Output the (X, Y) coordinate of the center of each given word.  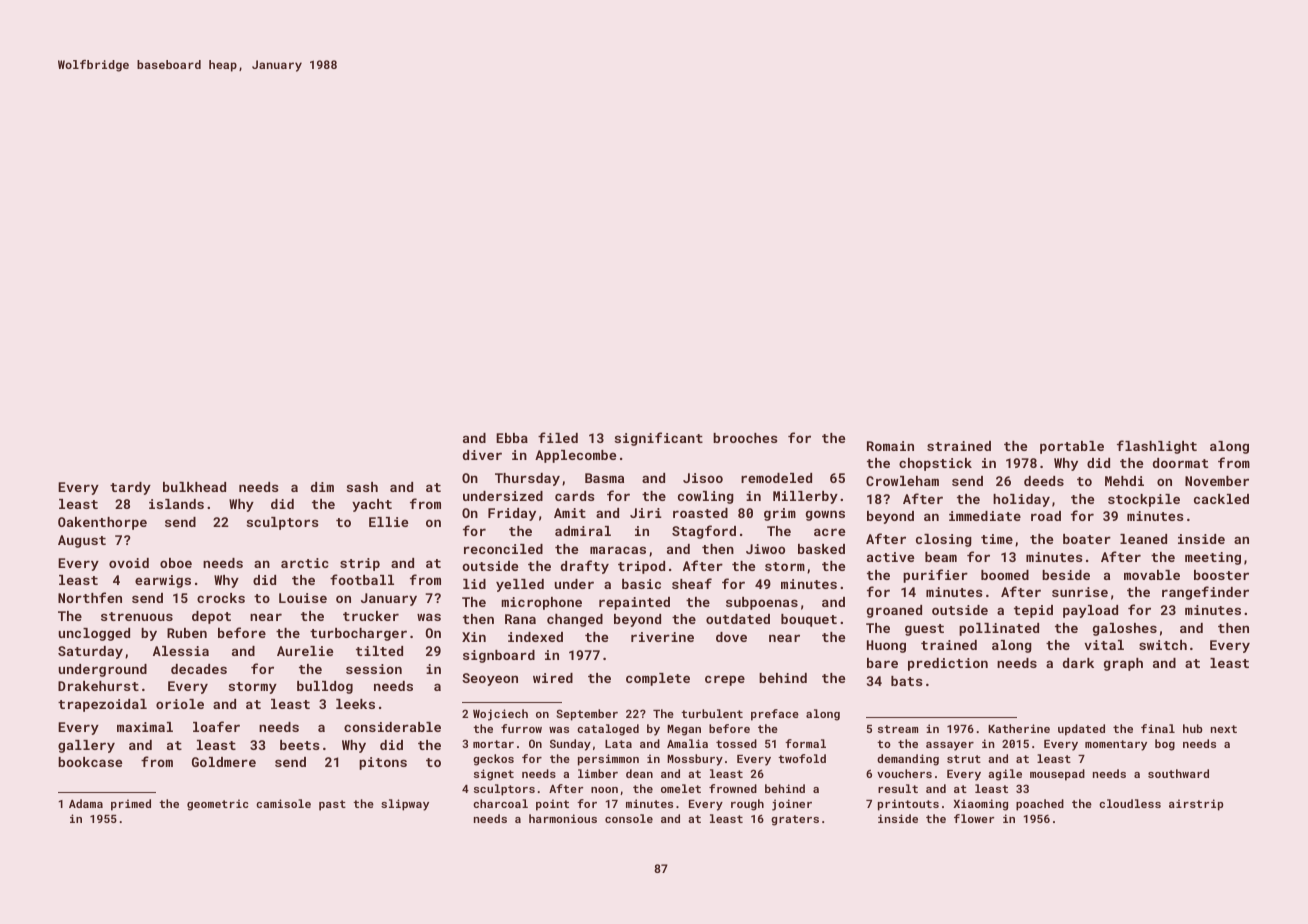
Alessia (181, 651)
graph (1123, 664)
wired (553, 678)
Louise (303, 598)
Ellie (389, 522)
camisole (283, 803)
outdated (738, 619)
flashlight (1157, 447)
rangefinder (1205, 593)
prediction (948, 664)
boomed (1005, 575)
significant (659, 439)
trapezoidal (102, 705)
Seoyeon (490, 679)
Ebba (512, 438)
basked (821, 549)
